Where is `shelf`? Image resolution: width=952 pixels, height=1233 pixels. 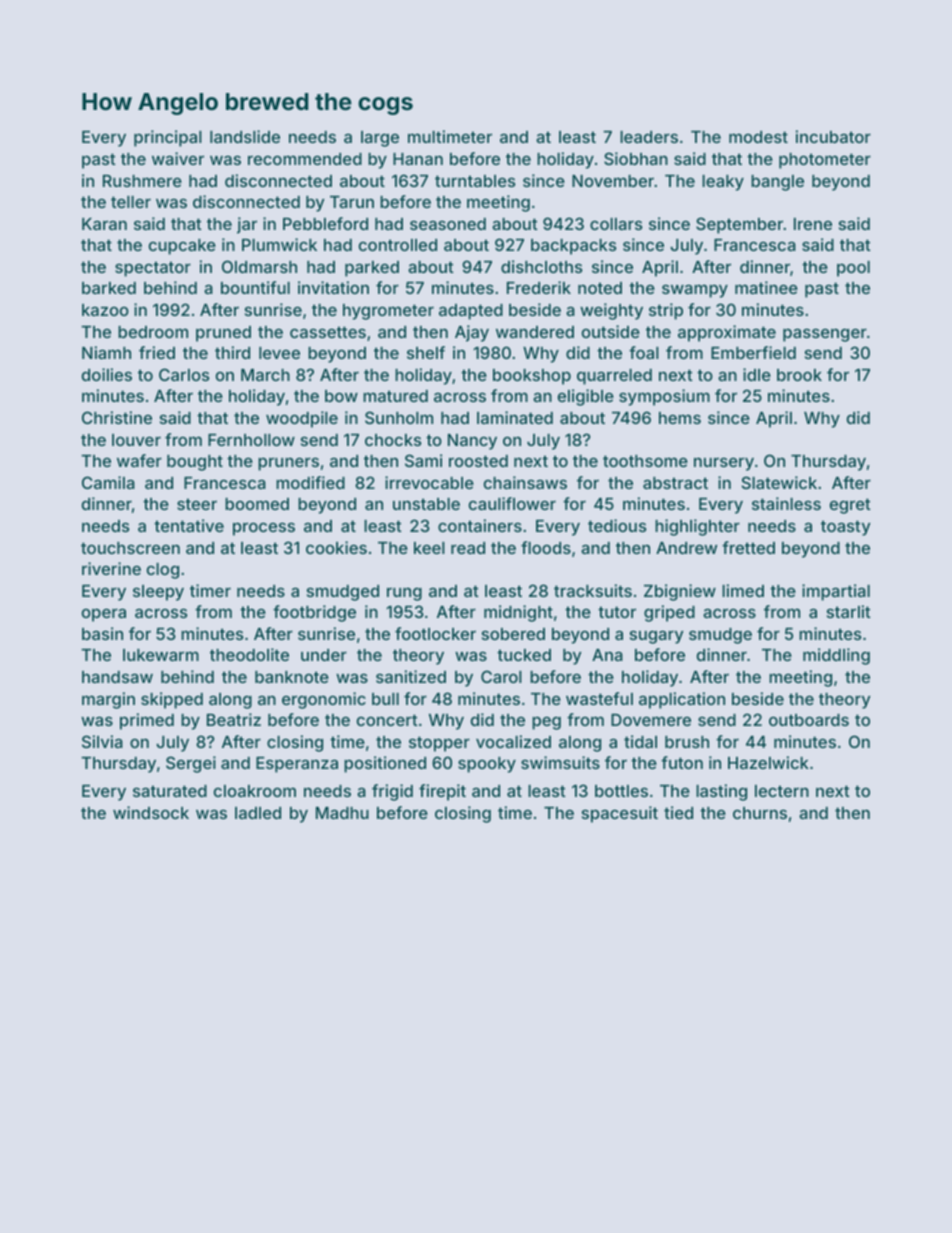 shelf is located at coordinates (426, 352).
